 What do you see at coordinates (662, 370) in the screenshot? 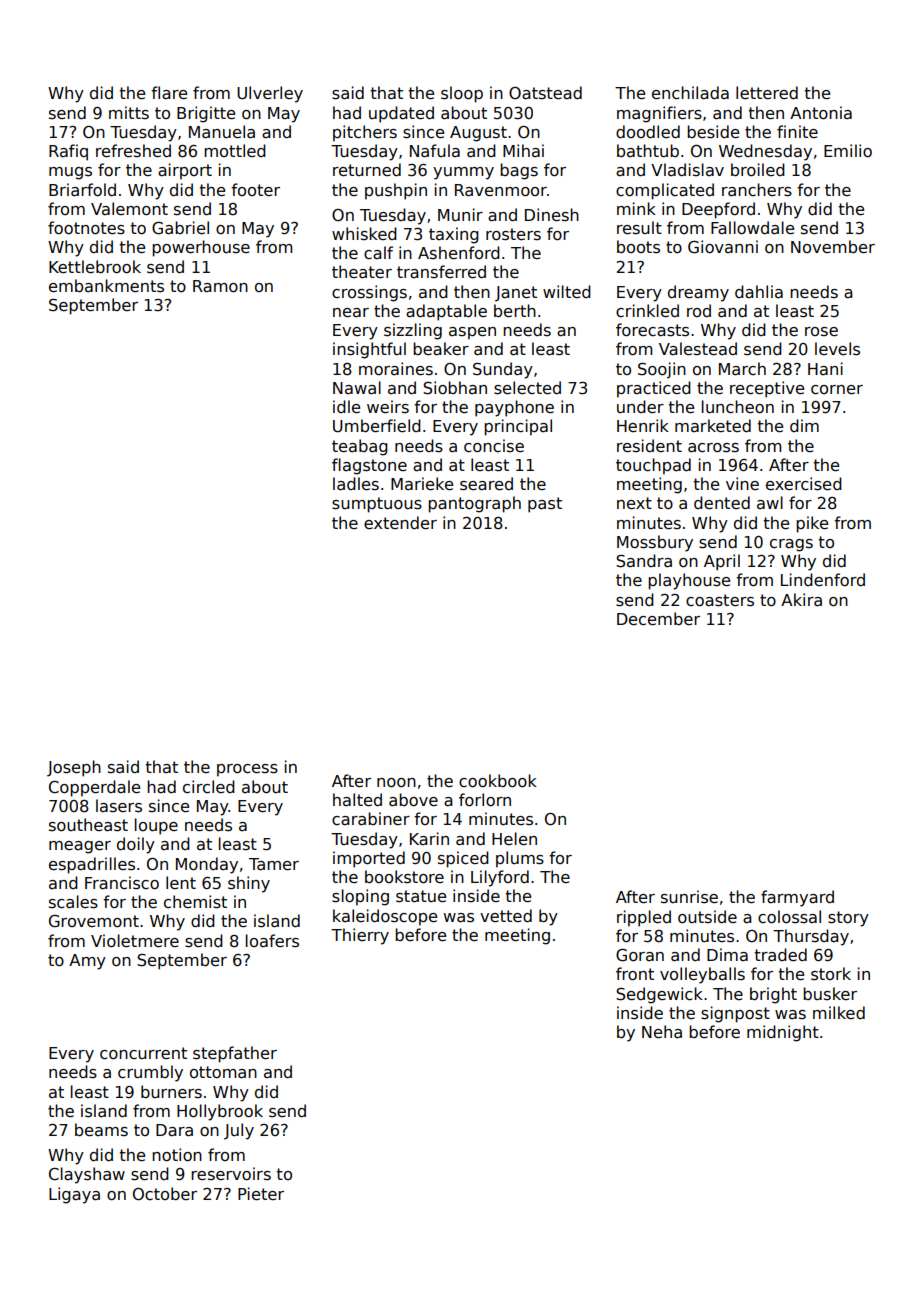
I see `Soojin` at bounding box center [662, 370].
